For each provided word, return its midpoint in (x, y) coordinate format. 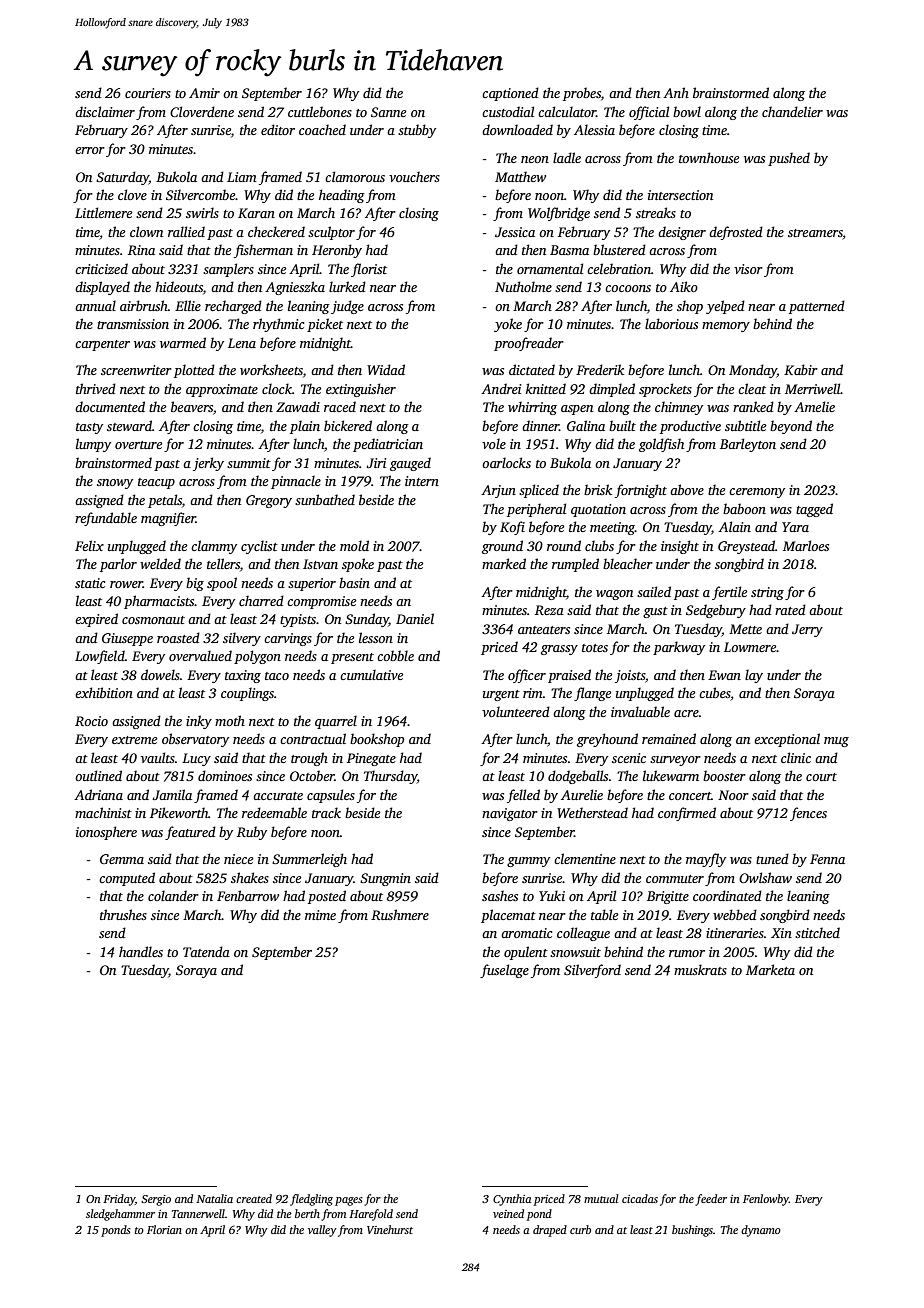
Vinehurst (390, 1229)
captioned (510, 94)
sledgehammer (120, 1215)
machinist (103, 812)
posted (327, 897)
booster (724, 775)
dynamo (761, 1231)
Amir (204, 93)
